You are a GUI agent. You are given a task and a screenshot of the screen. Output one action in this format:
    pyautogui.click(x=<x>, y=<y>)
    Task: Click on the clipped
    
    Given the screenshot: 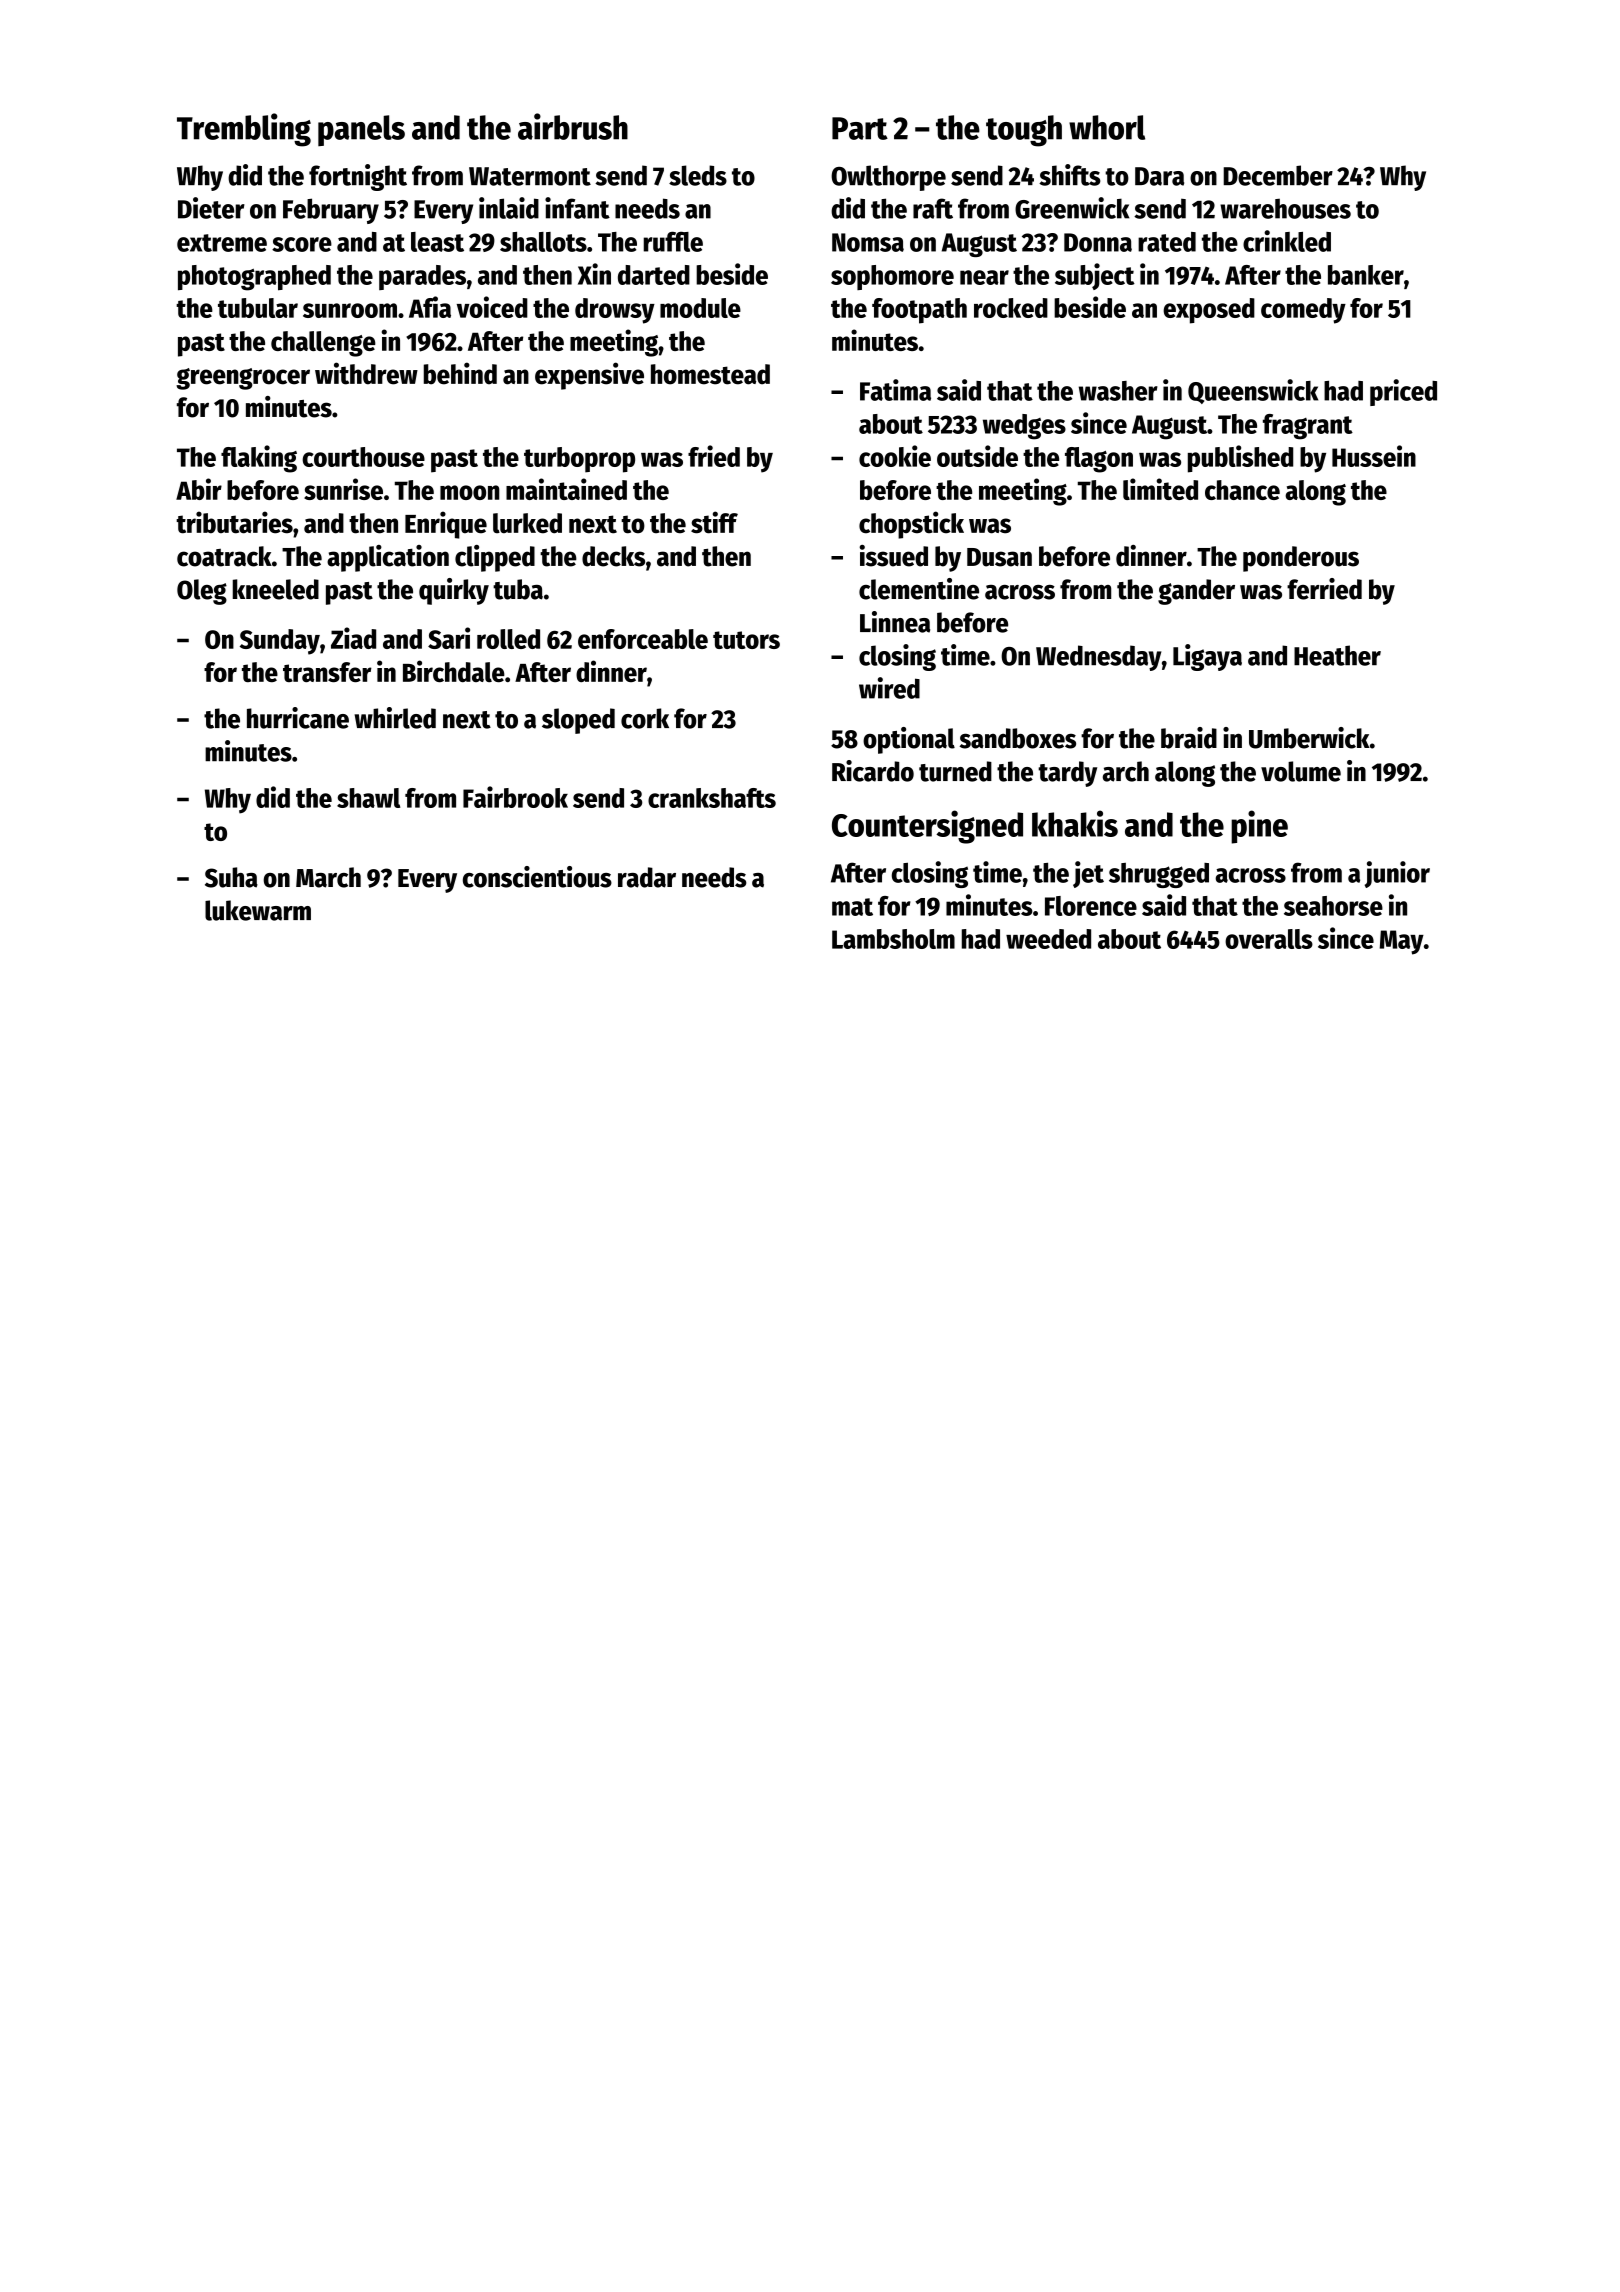 What is the action you would take?
    pyautogui.click(x=495, y=558)
